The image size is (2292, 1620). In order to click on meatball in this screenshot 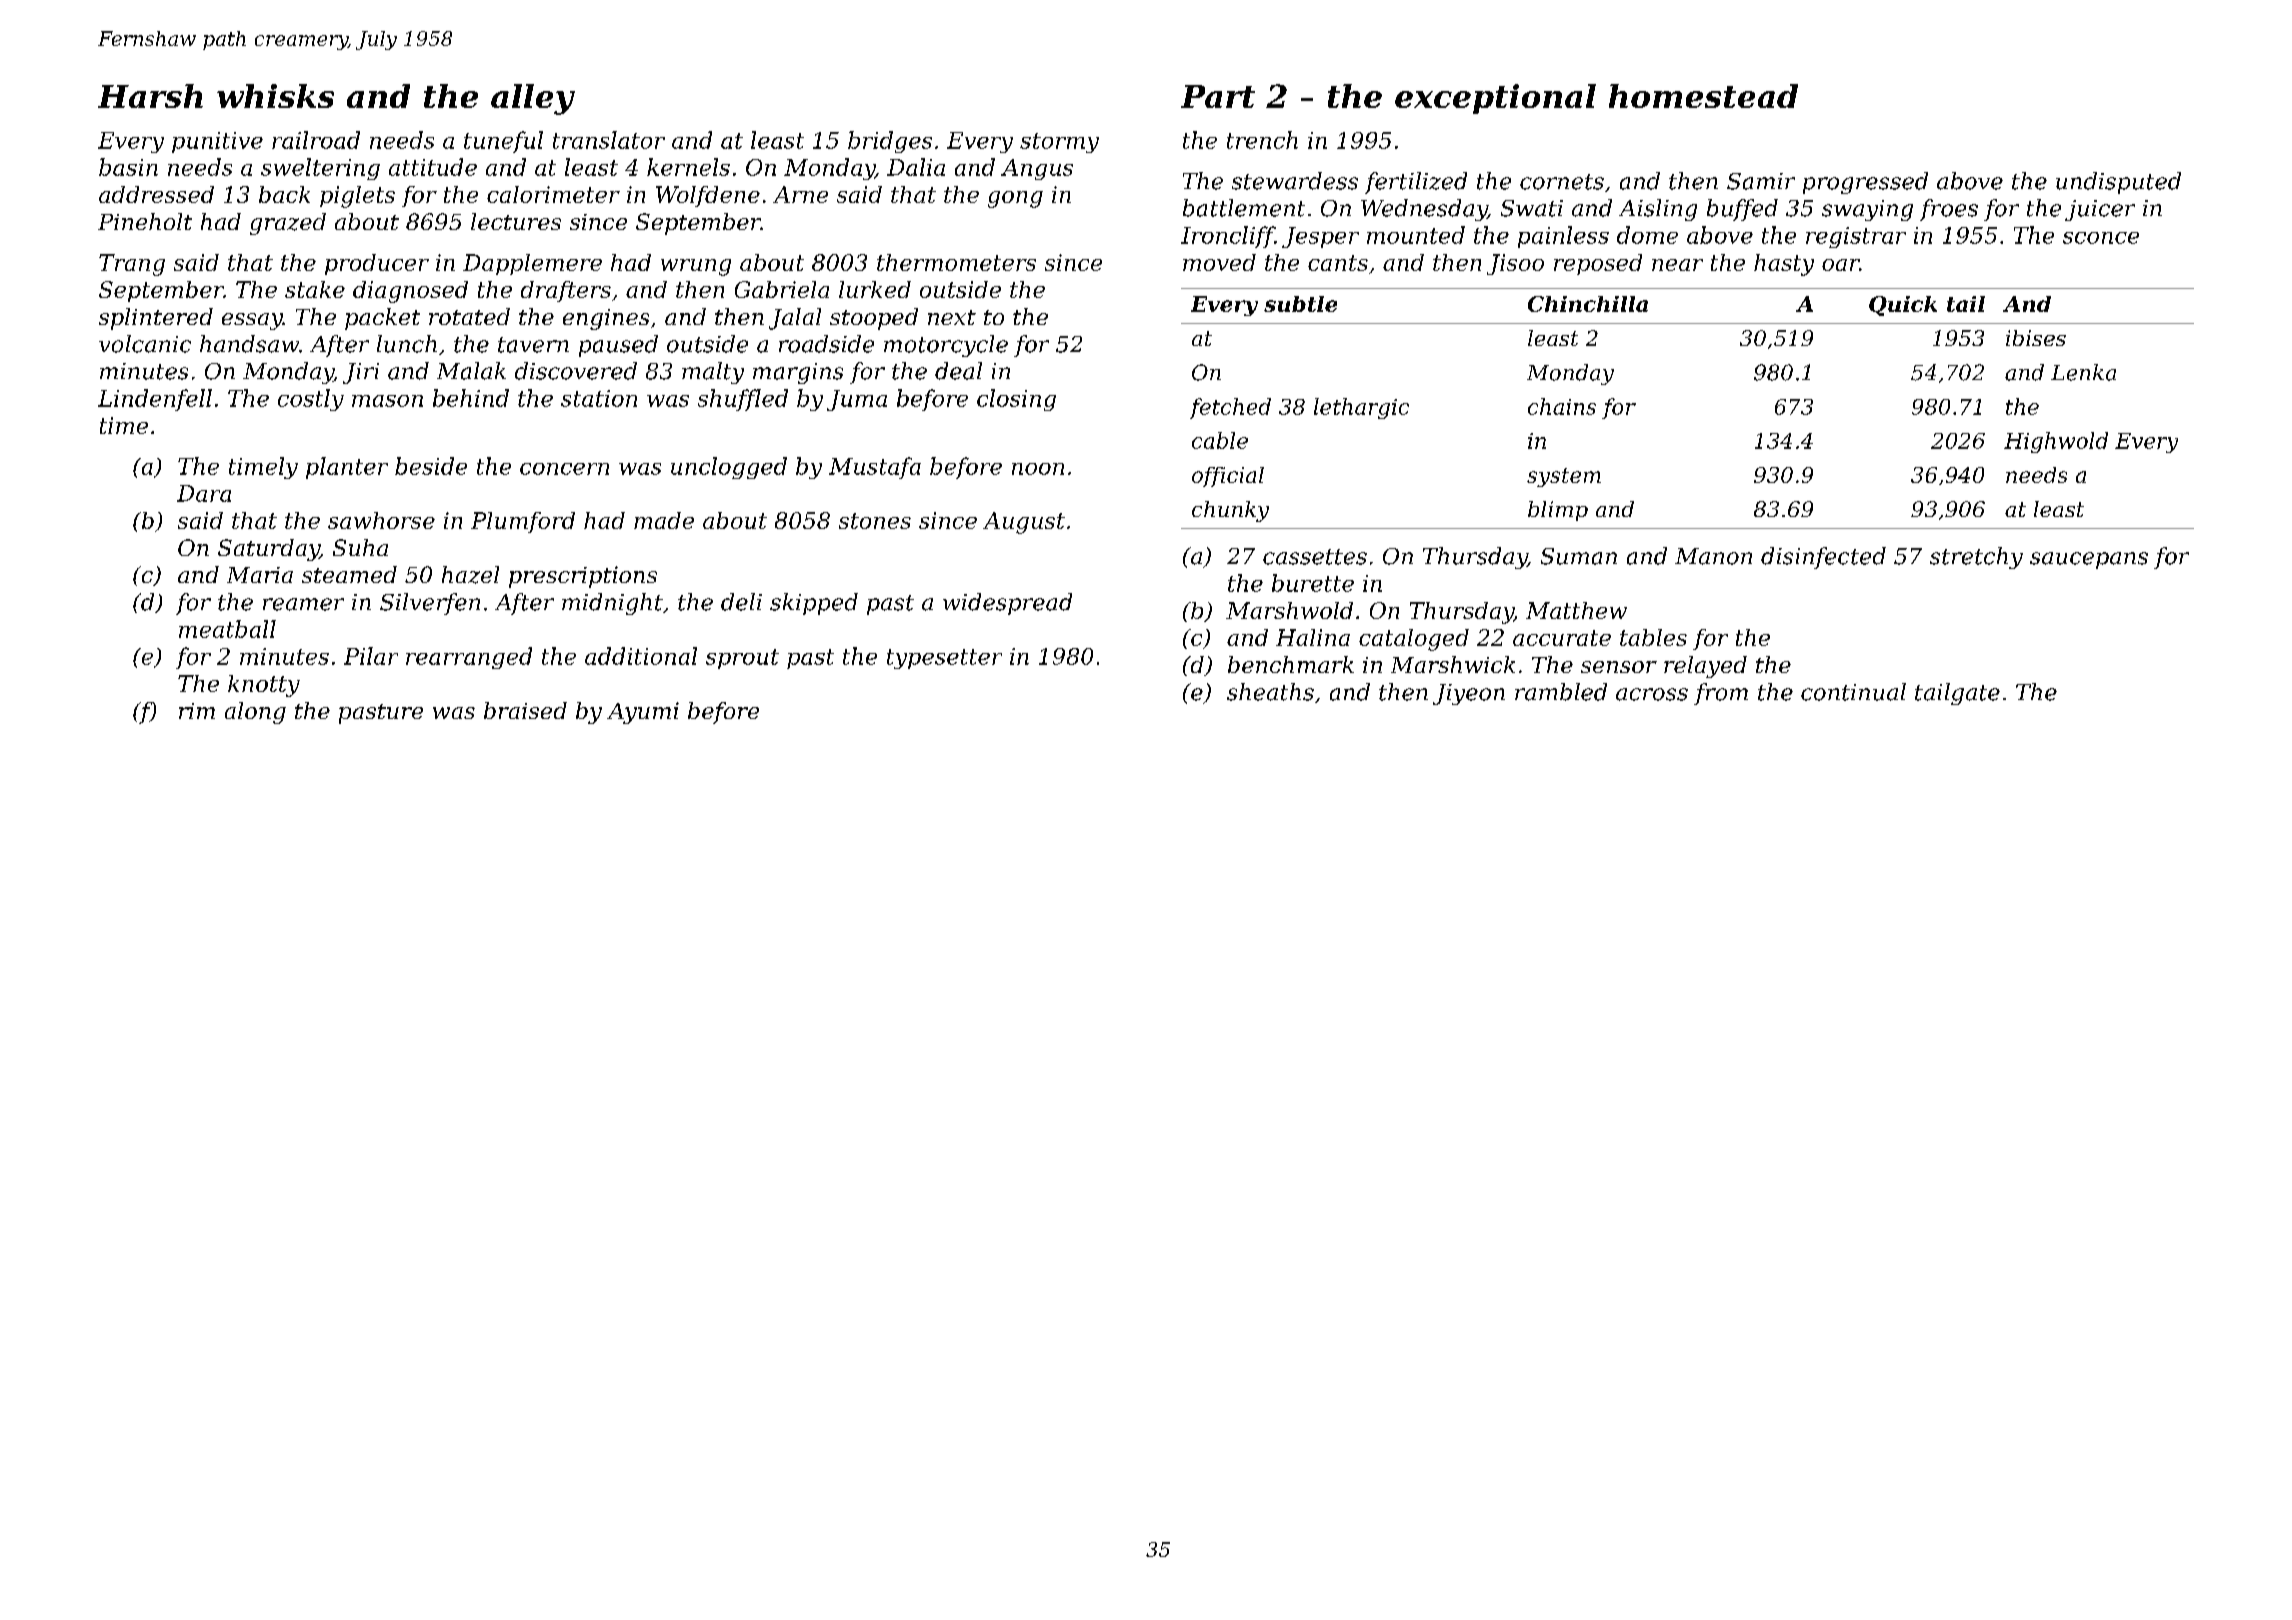, I will do `click(227, 629)`.
